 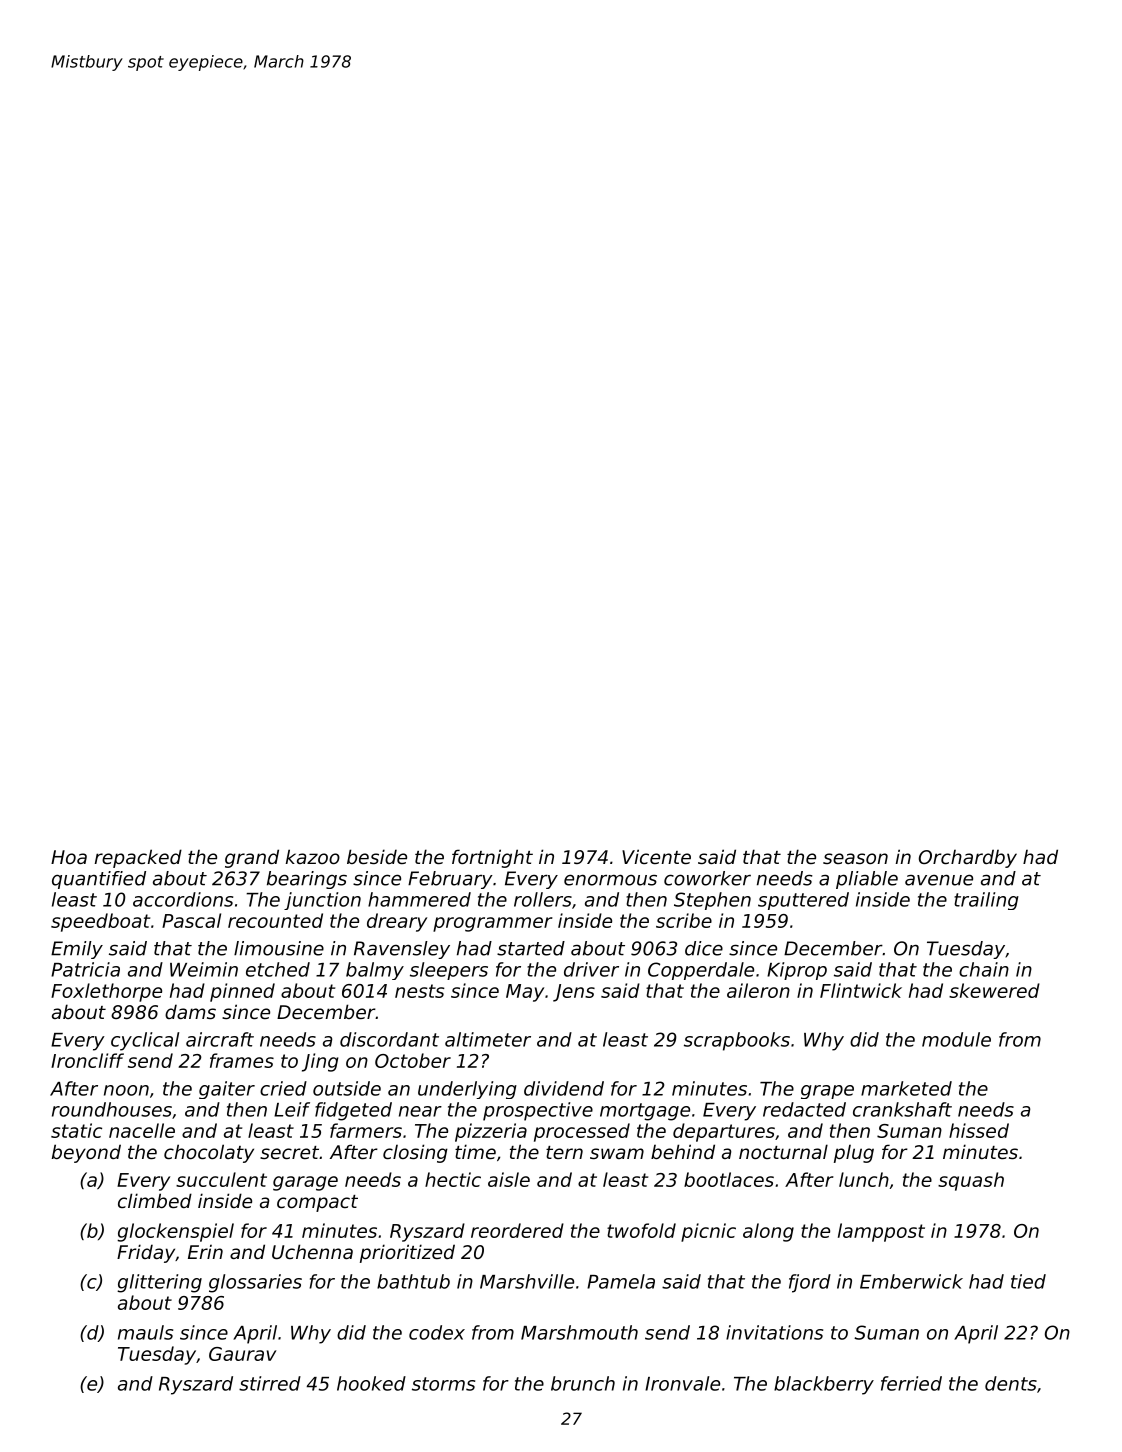 I want to click on Friday, so click(x=146, y=1253).
